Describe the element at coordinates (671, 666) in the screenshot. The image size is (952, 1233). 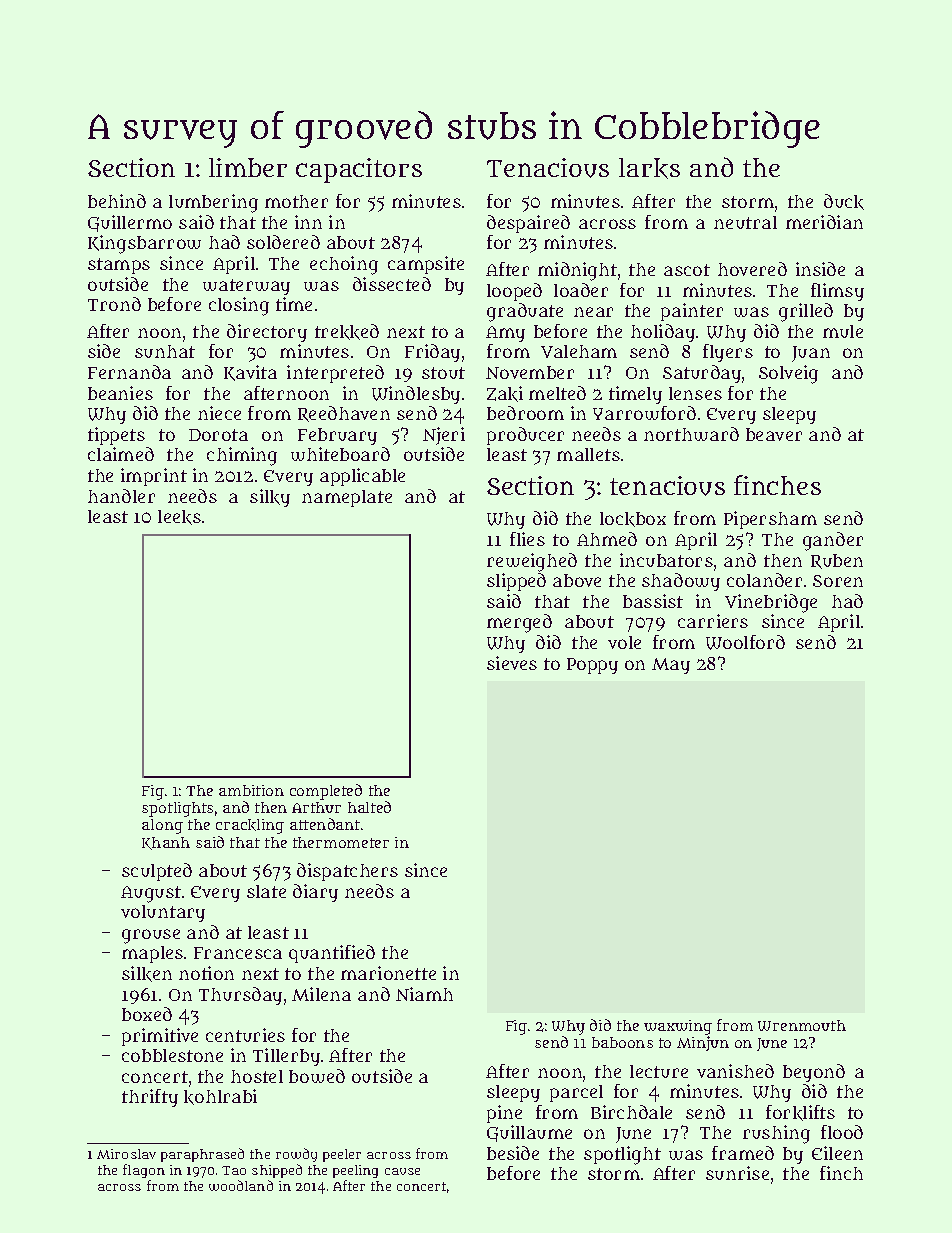
I see `May` at that location.
